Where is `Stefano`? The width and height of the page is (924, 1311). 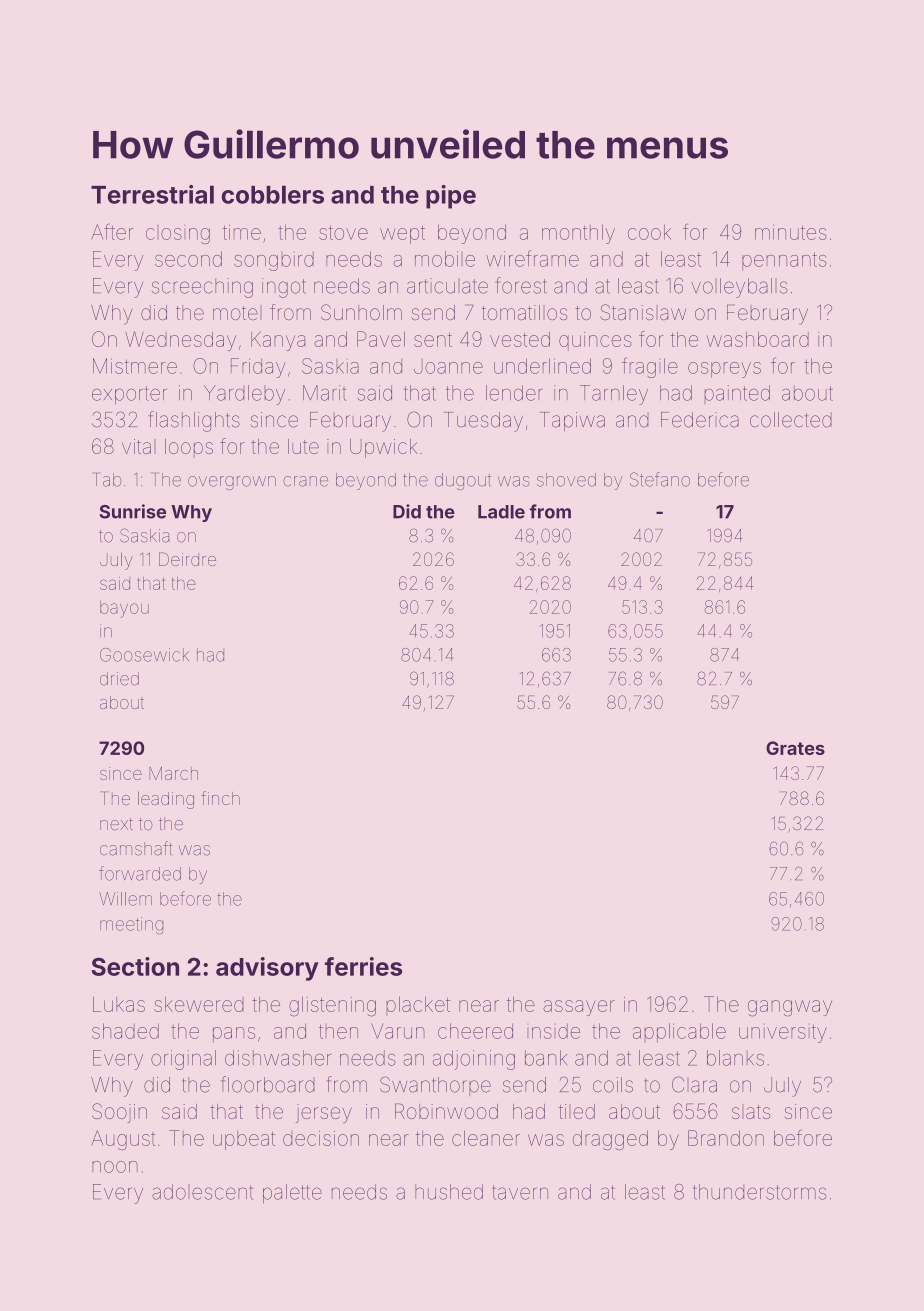
Stefano is located at coordinates (660, 479).
